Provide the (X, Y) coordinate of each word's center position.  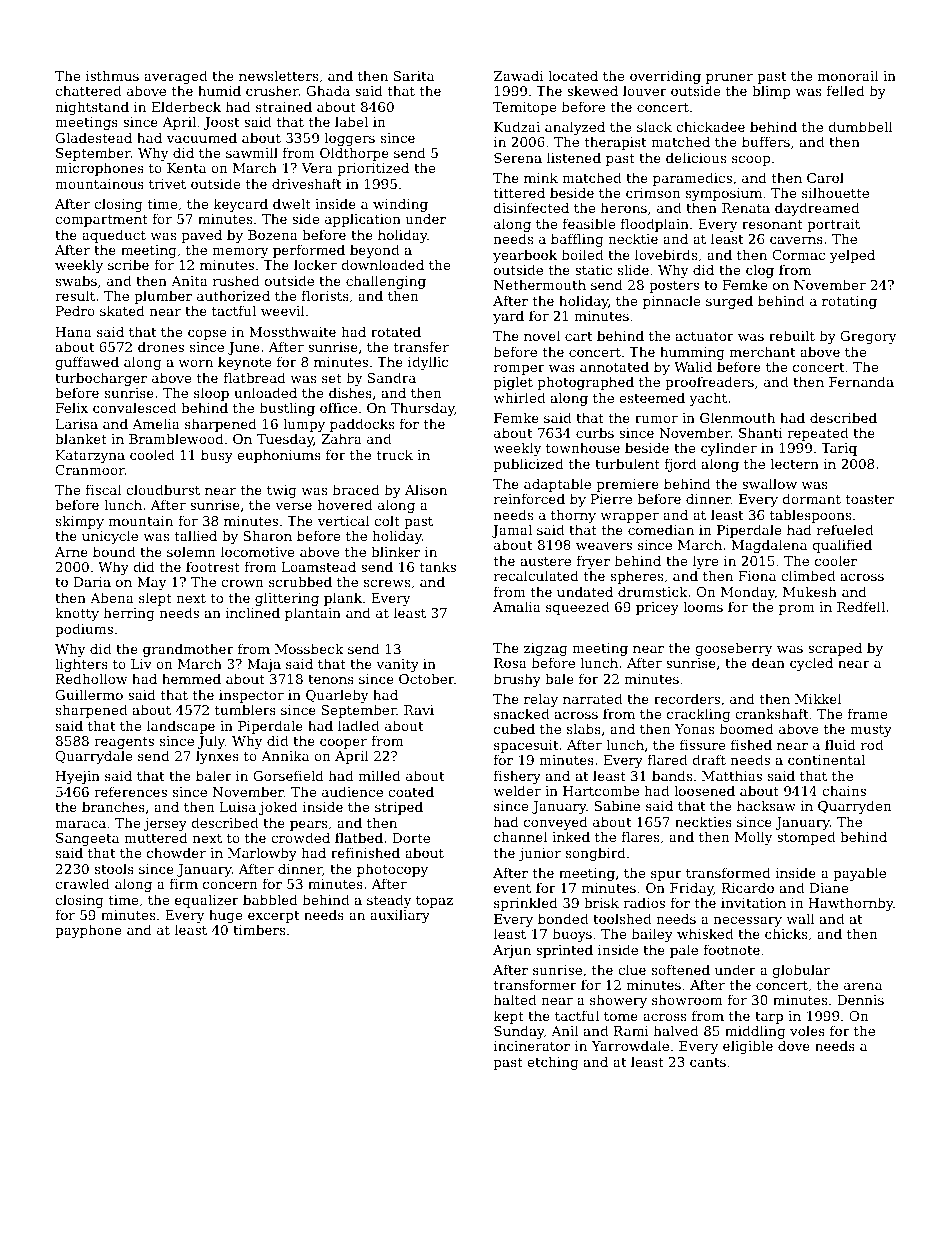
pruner (729, 79)
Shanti (760, 432)
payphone (88, 931)
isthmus (112, 75)
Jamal (512, 532)
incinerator (532, 1046)
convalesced (134, 407)
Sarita (414, 76)
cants (708, 1062)
